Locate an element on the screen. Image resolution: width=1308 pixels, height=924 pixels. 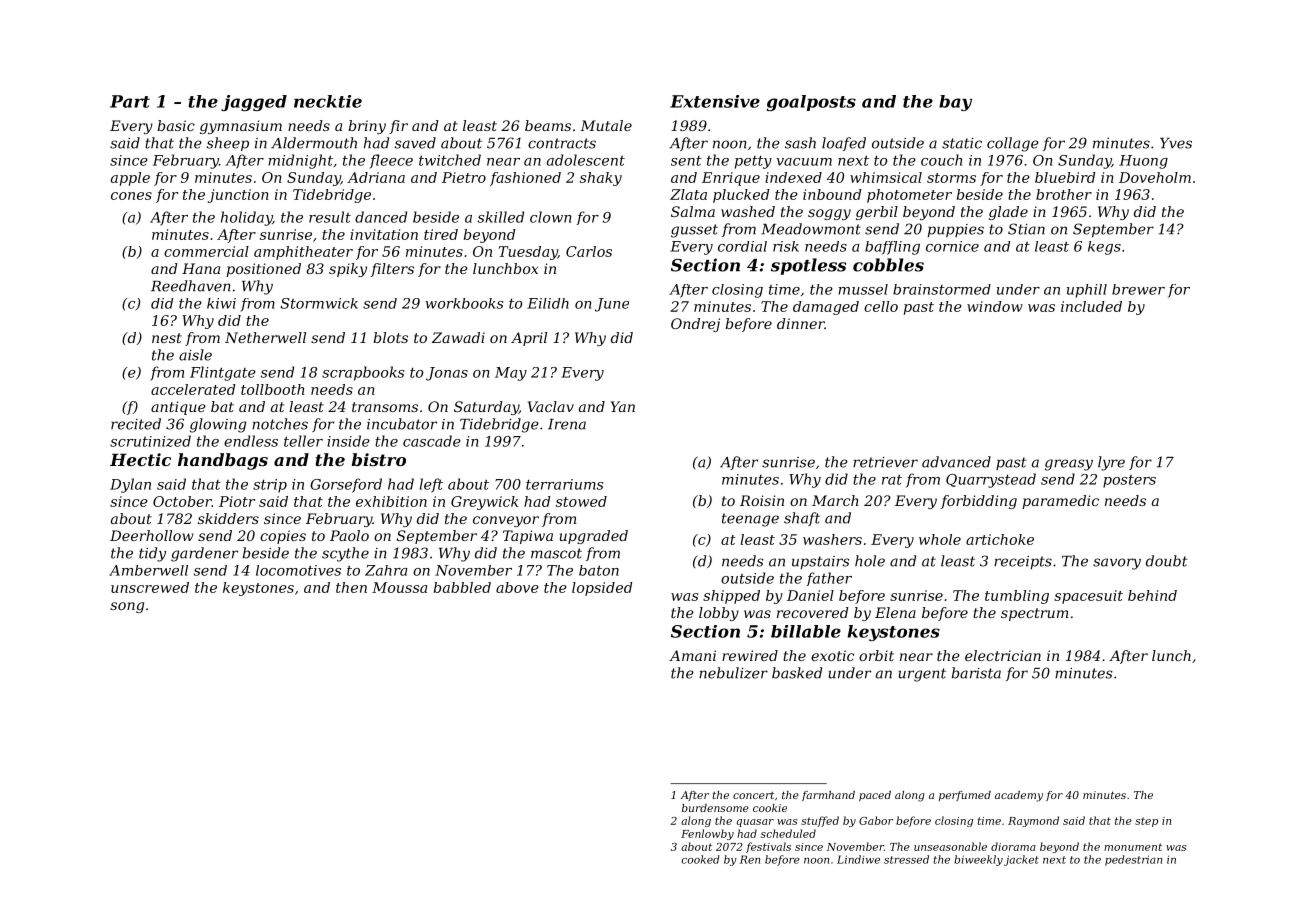
unscrewed is located at coordinates (150, 587).
